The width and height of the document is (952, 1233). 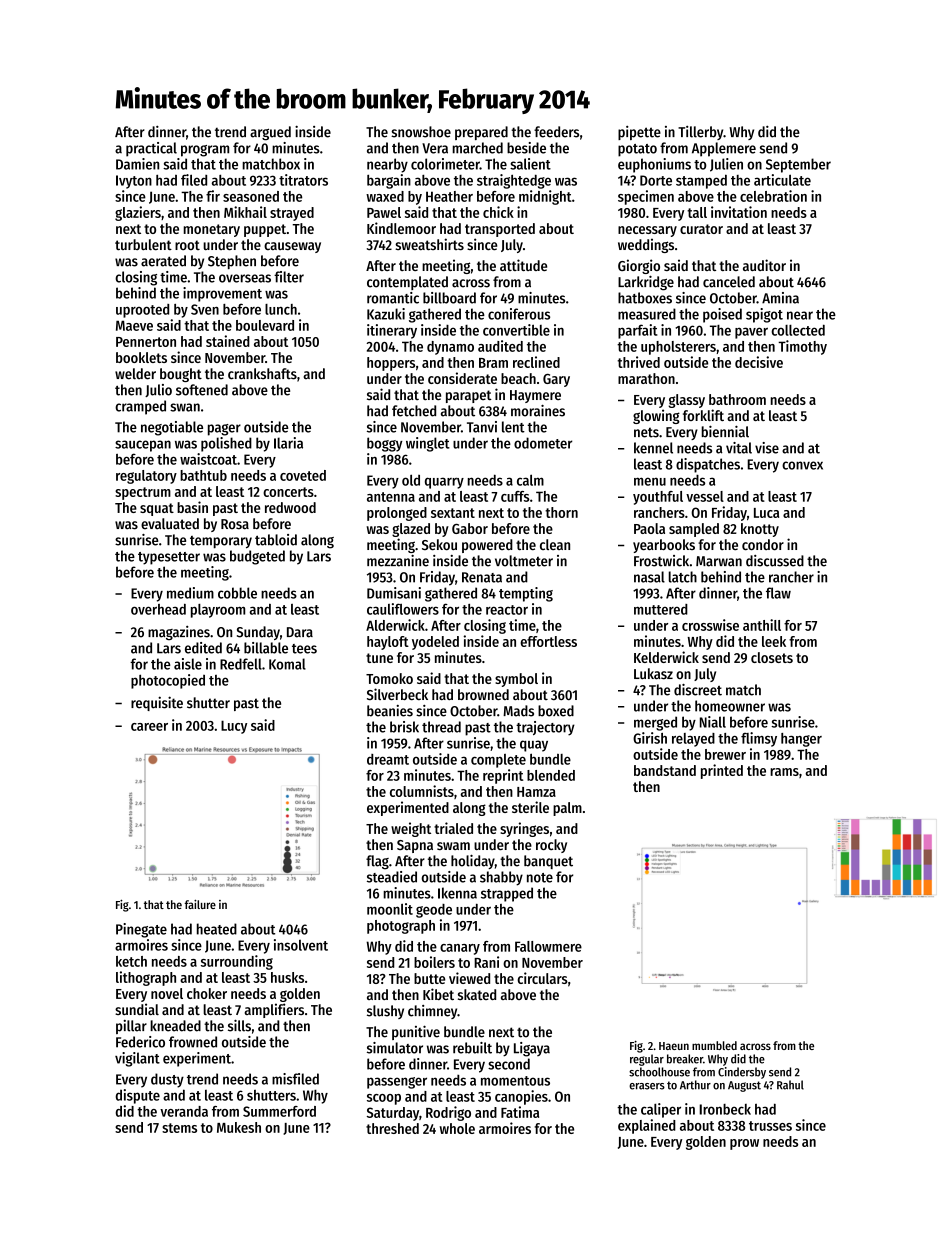 I want to click on aisle, so click(x=188, y=664).
